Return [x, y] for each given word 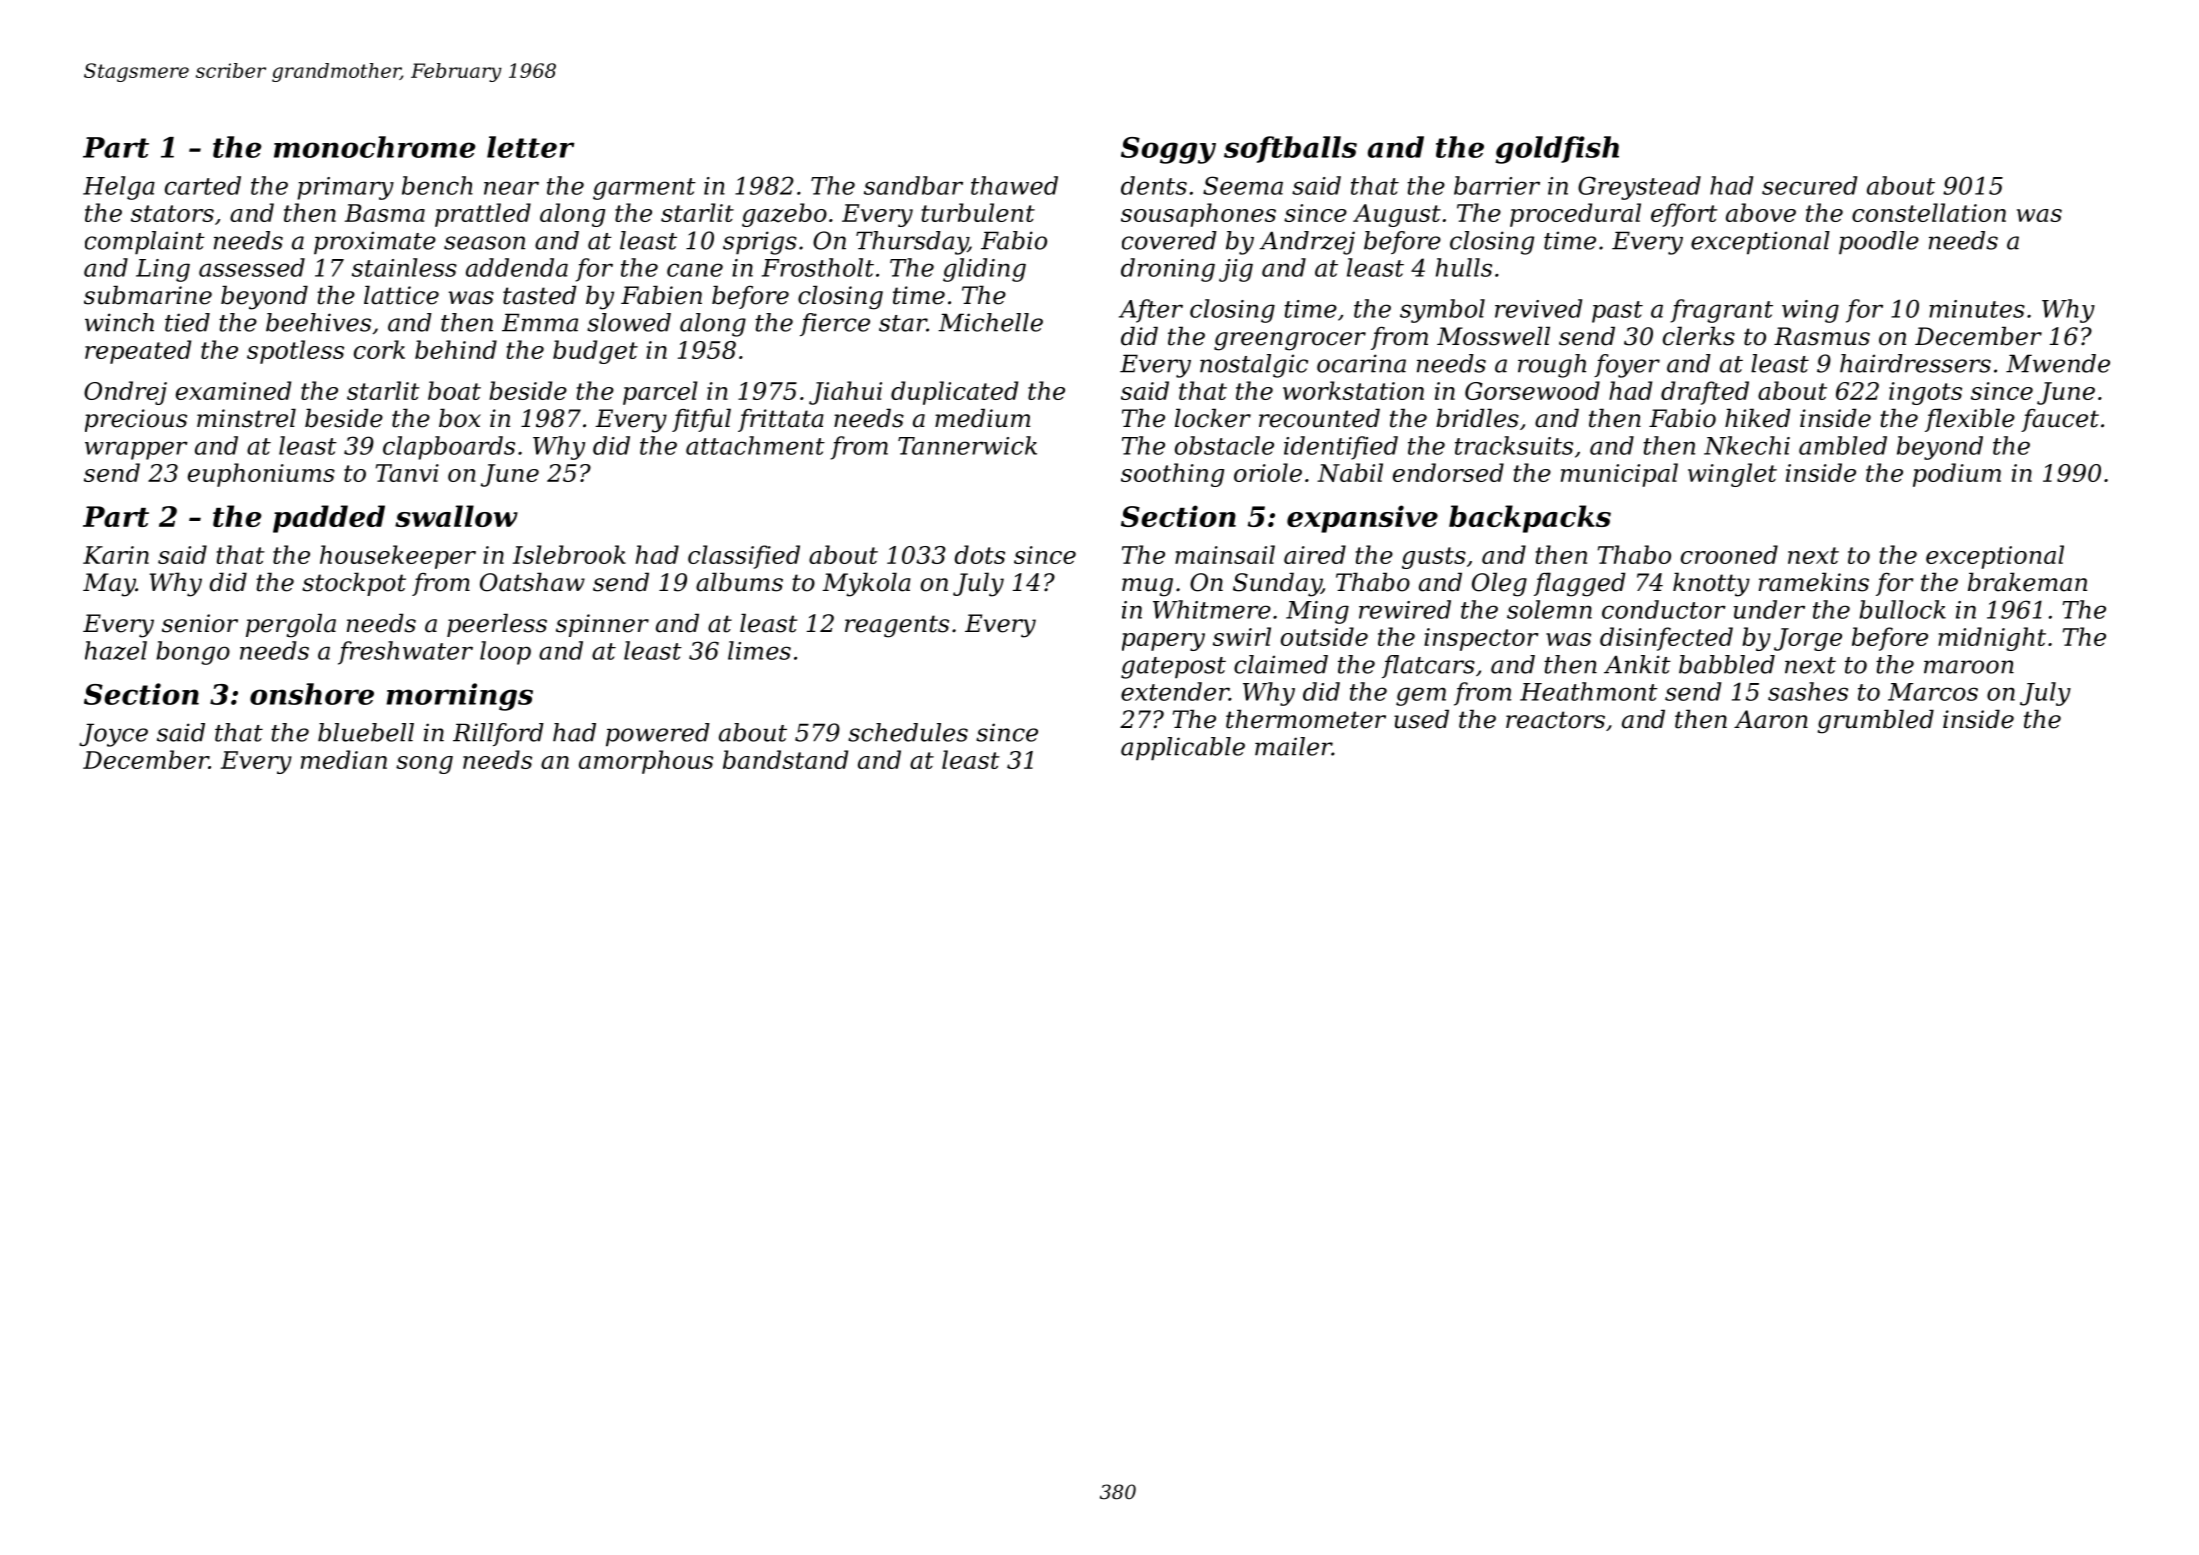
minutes [1977, 309]
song [424, 765]
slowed [629, 322]
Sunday [1277, 584]
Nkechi [1747, 445]
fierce [835, 324]
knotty [1711, 584]
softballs [1290, 149]
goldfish [1557, 150]
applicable [1183, 749]
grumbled [1876, 721]
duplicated [954, 393]
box [460, 418]
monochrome [375, 147]
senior [200, 623]
